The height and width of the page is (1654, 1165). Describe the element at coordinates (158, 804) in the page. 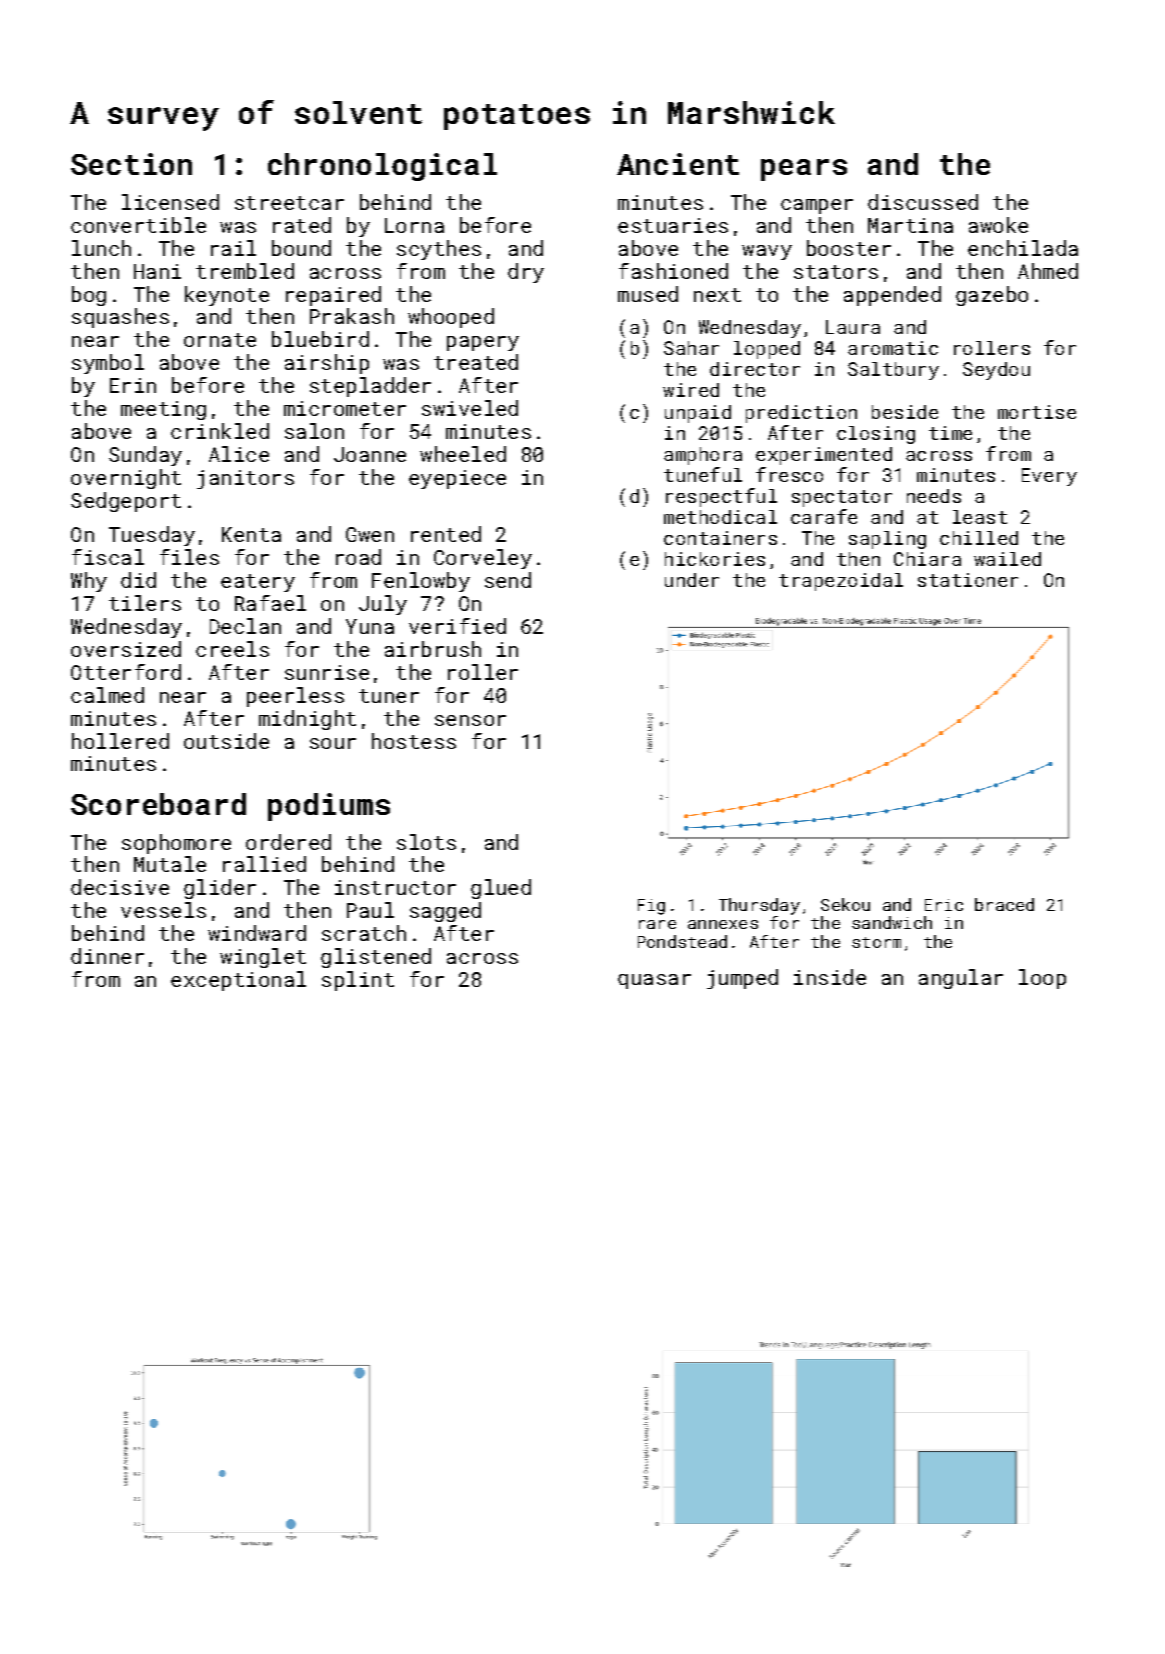

I see `Scoreboard` at that location.
